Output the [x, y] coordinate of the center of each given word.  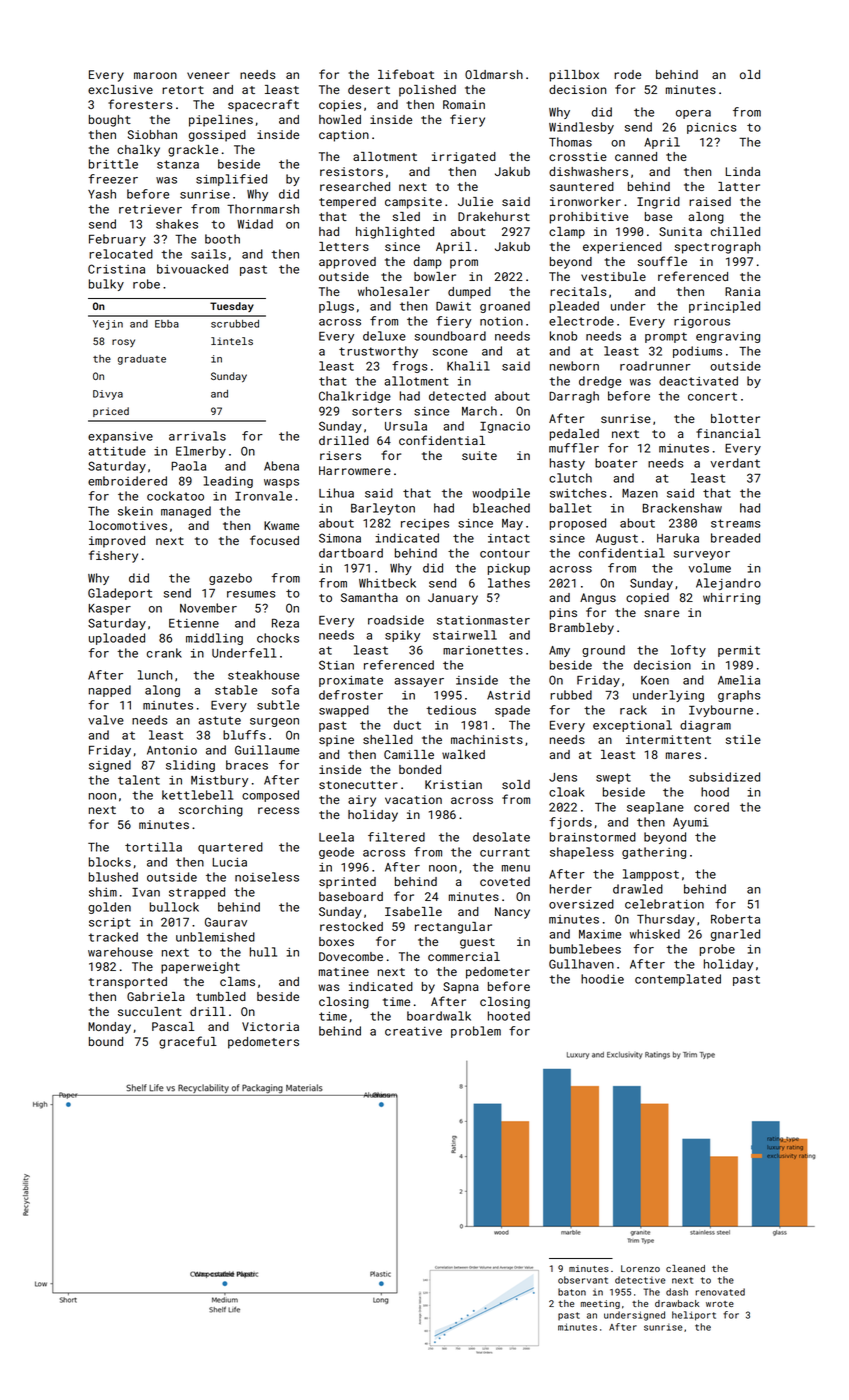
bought [110, 121]
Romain [464, 104]
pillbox [574, 76]
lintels [232, 341]
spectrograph [717, 248]
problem [476, 1032]
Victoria [270, 1026]
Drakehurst [494, 216]
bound [106, 1041]
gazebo [230, 579]
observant [583, 1280]
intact [509, 538]
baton [572, 1292]
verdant [735, 463]
